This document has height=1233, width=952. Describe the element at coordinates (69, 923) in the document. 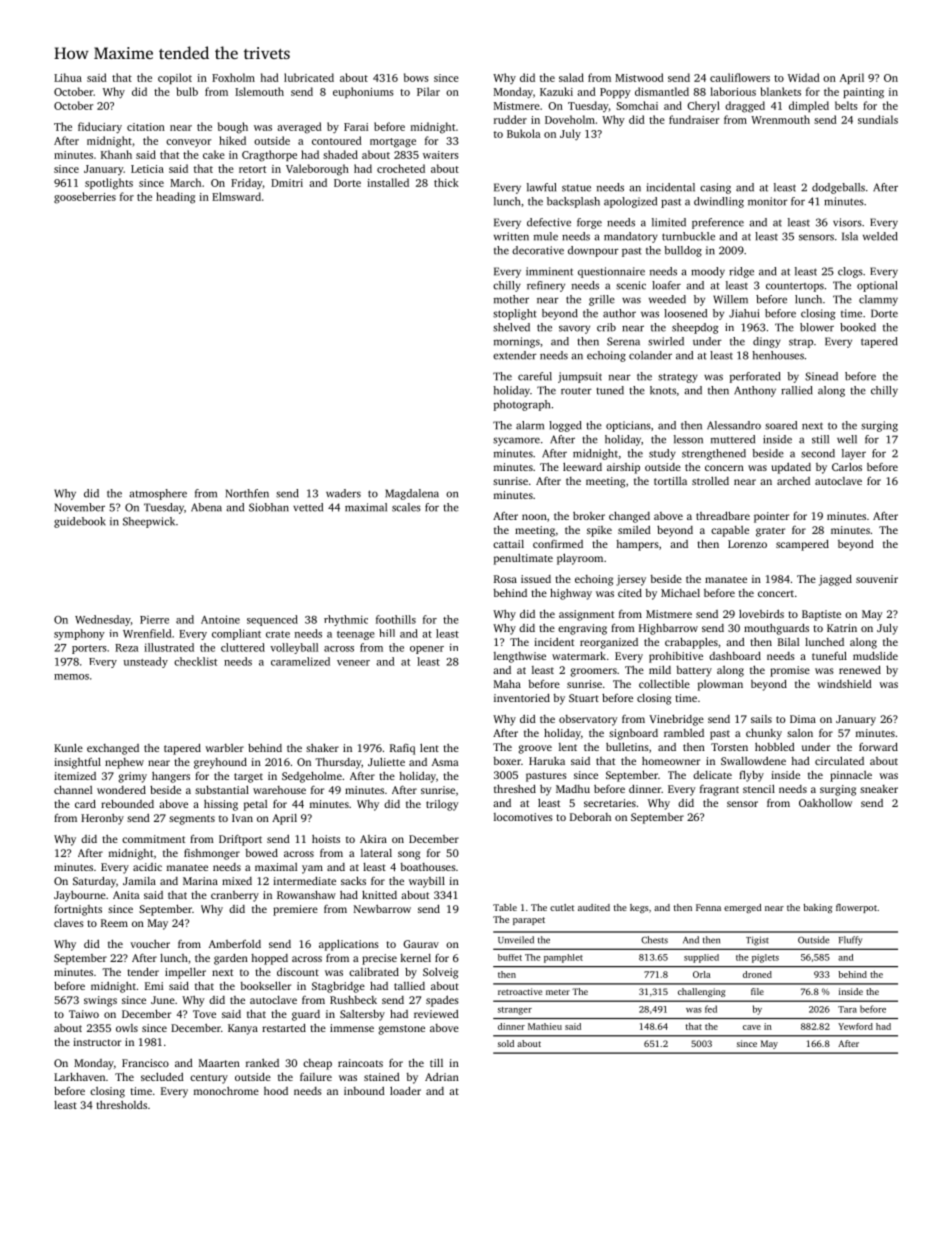

I see `claves` at that location.
